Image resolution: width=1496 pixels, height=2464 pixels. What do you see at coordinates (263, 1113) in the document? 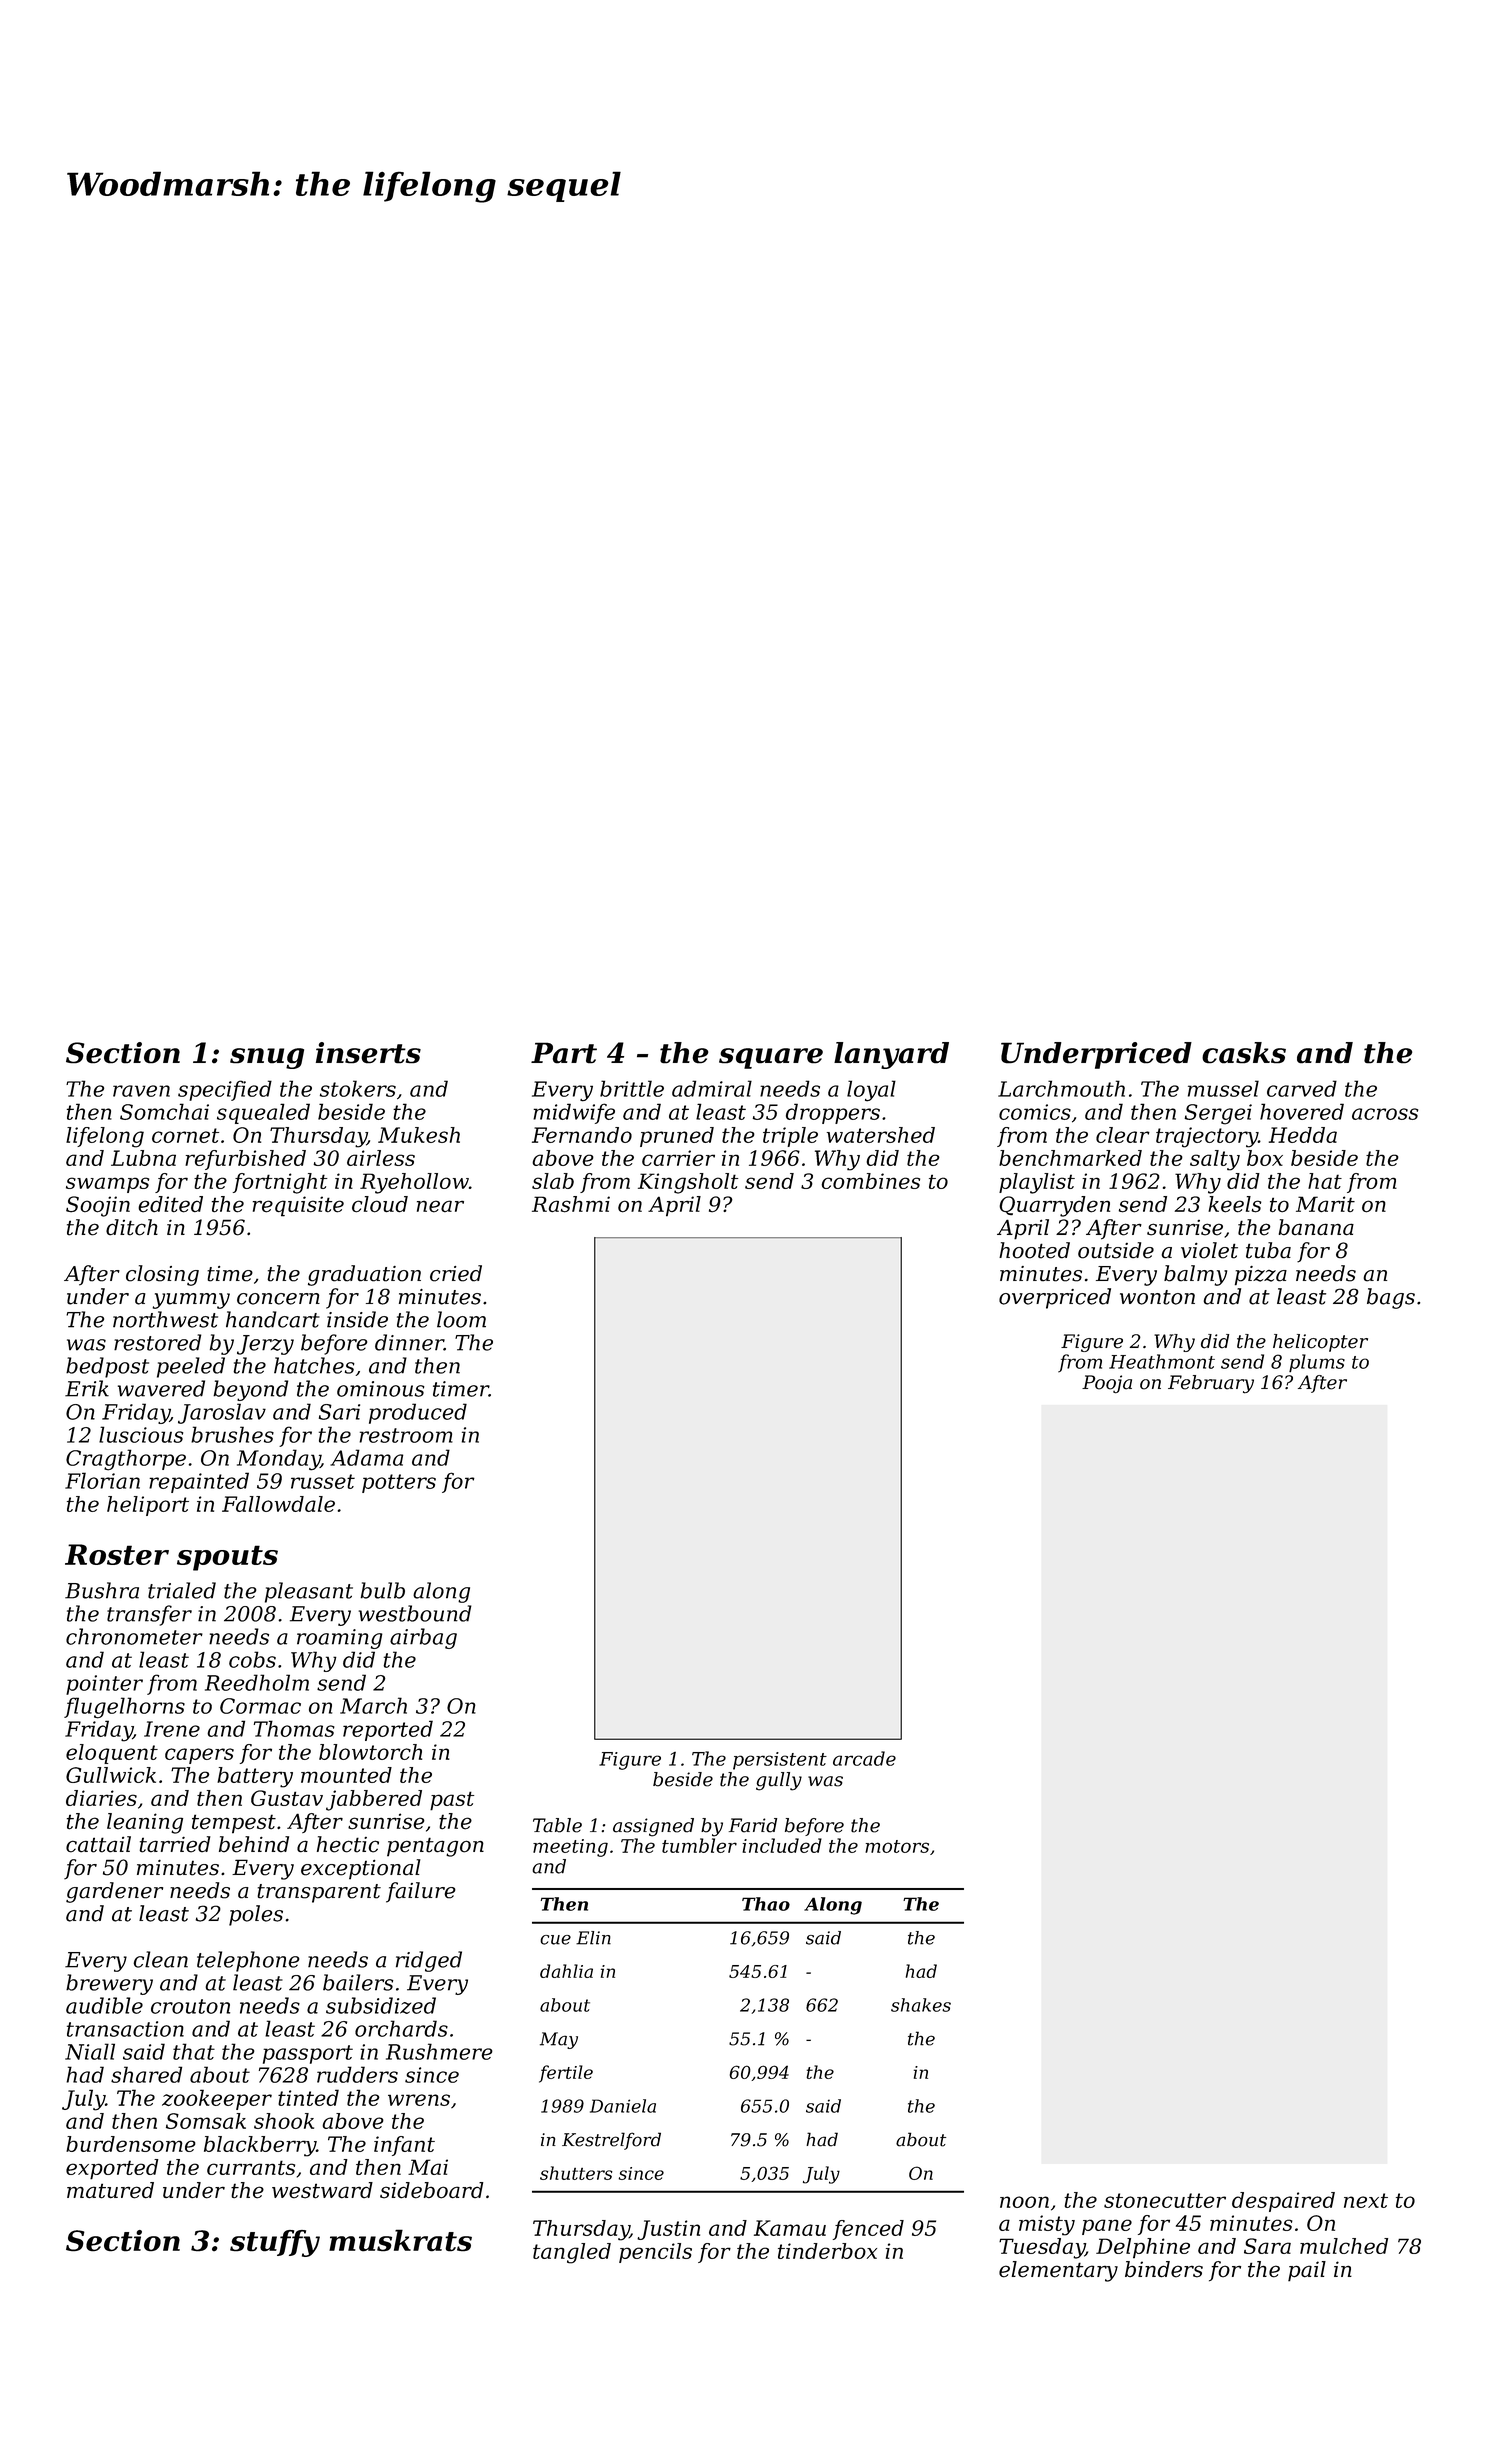
I see `squealed` at bounding box center [263, 1113].
